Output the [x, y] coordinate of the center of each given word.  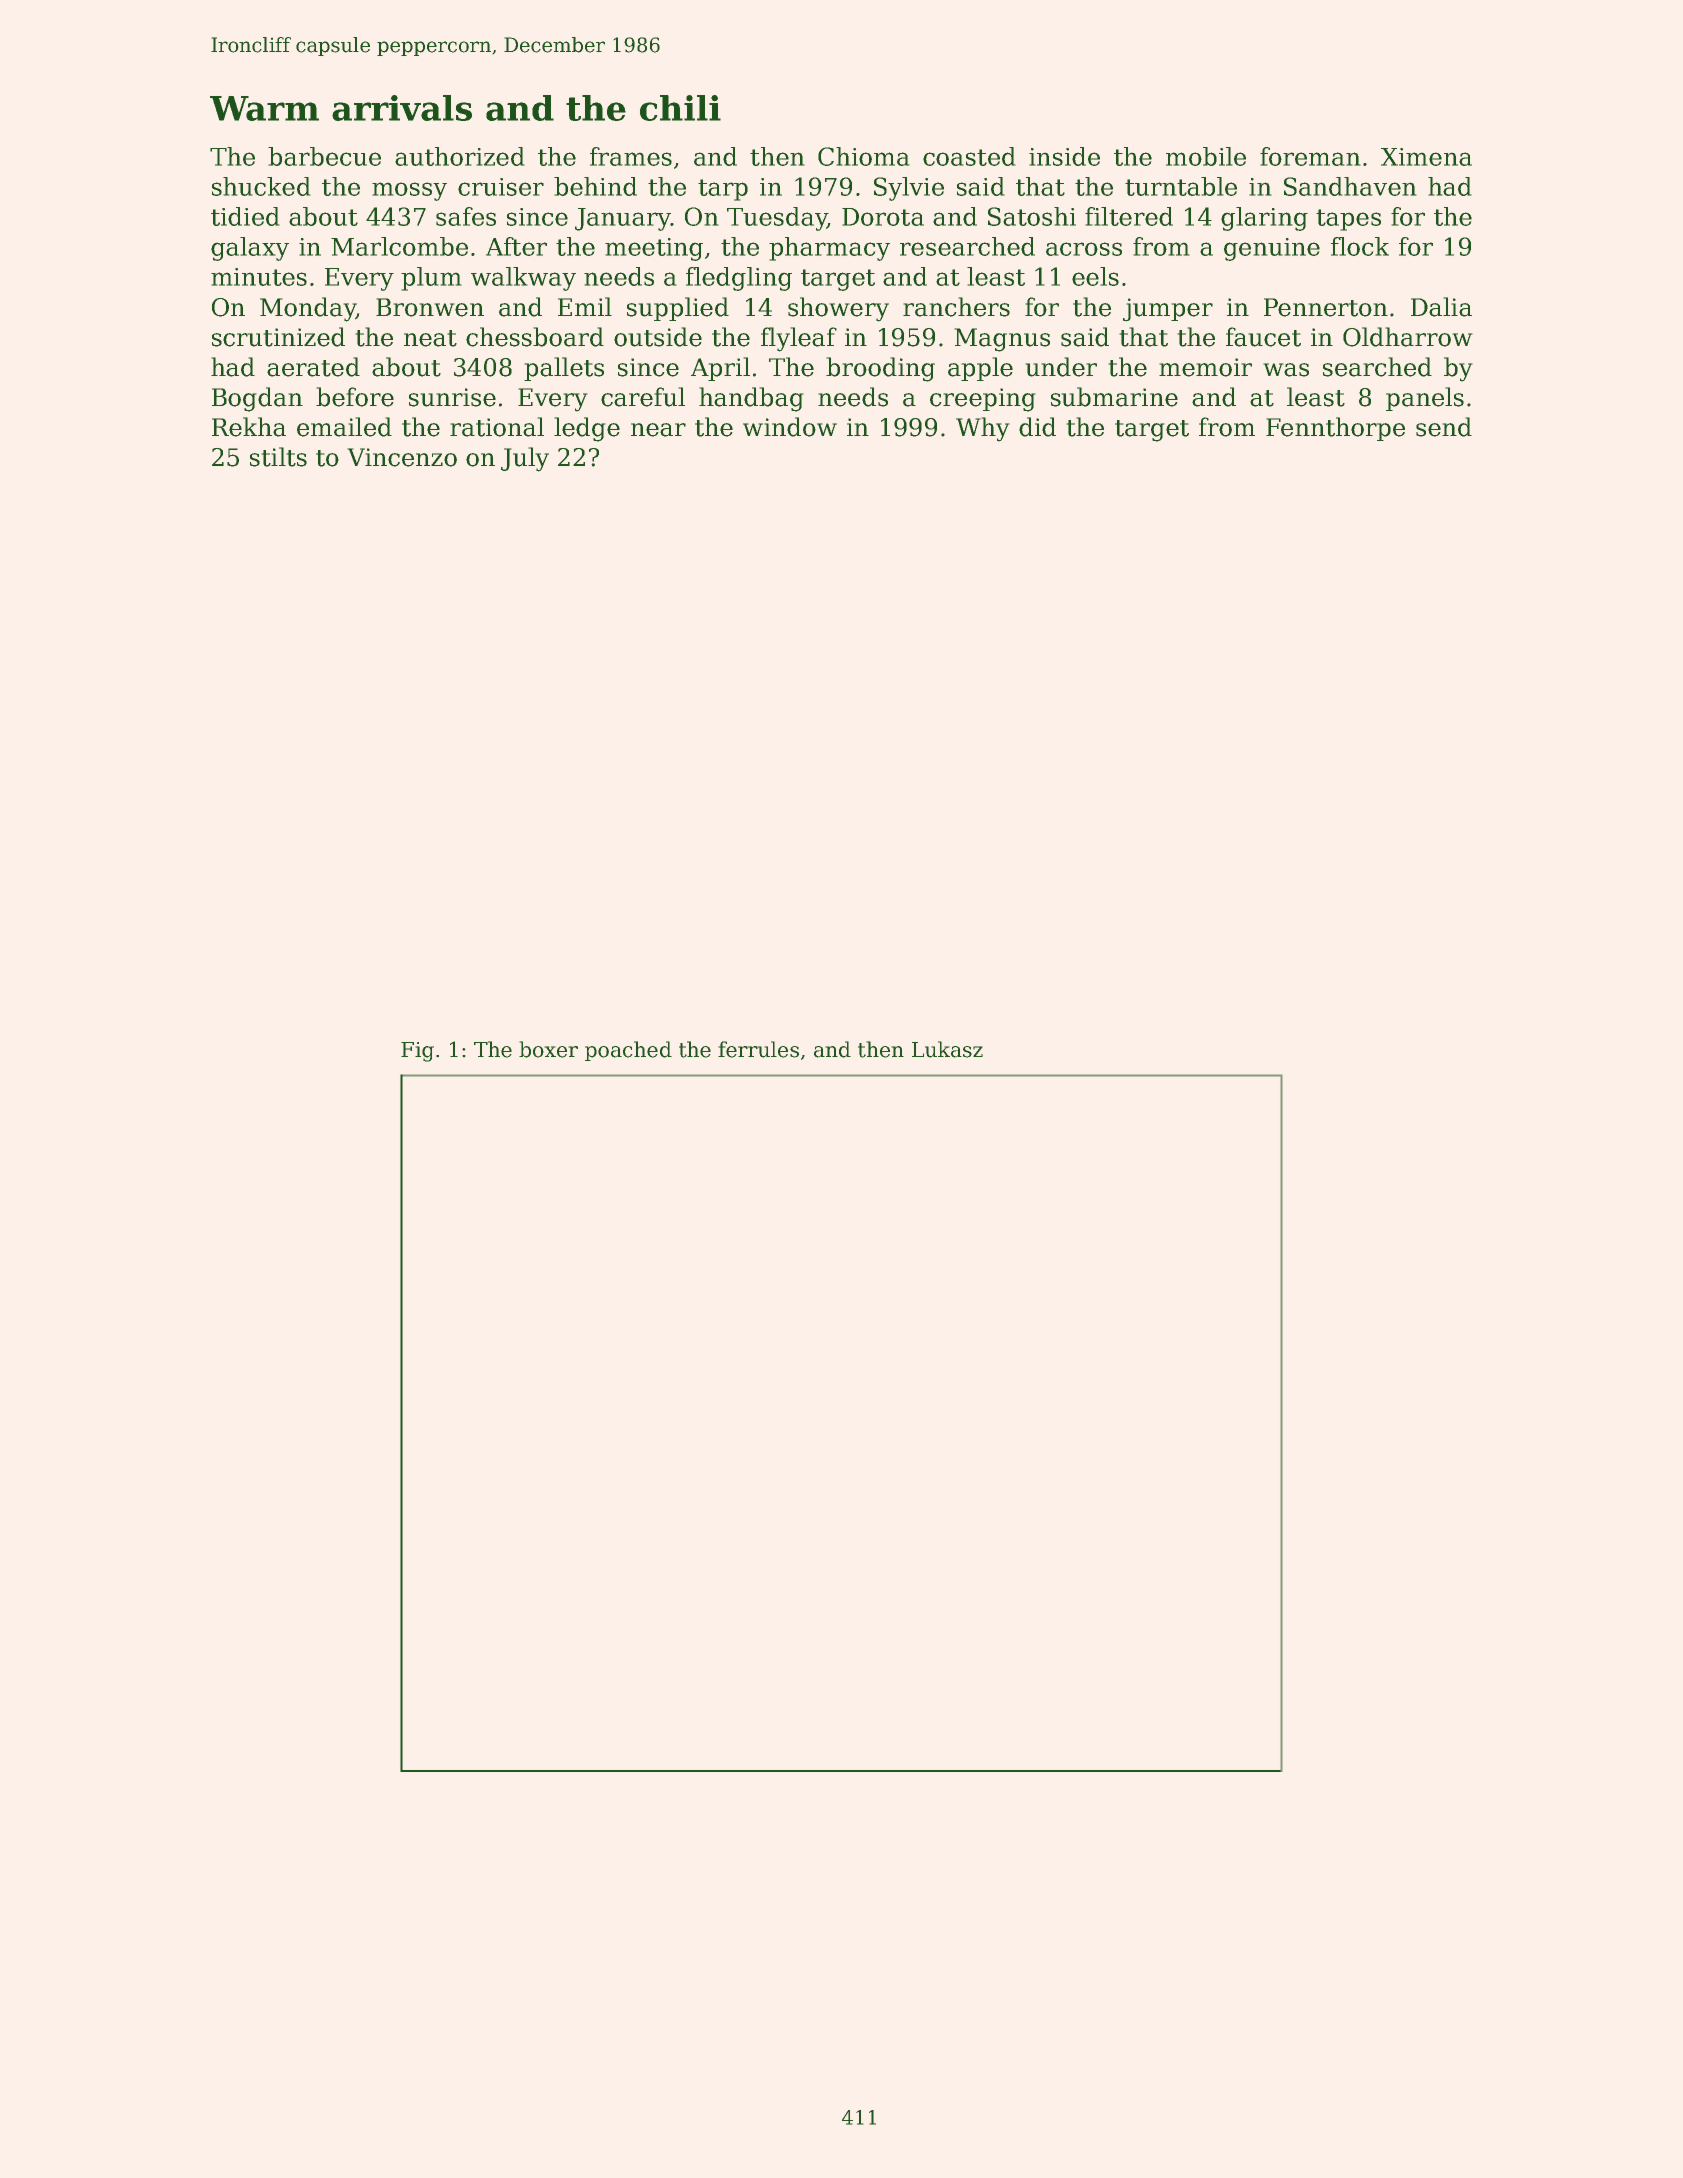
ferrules [758, 1049]
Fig [417, 1052]
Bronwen [430, 307]
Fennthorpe [1335, 429]
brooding [880, 369]
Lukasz [947, 1049]
